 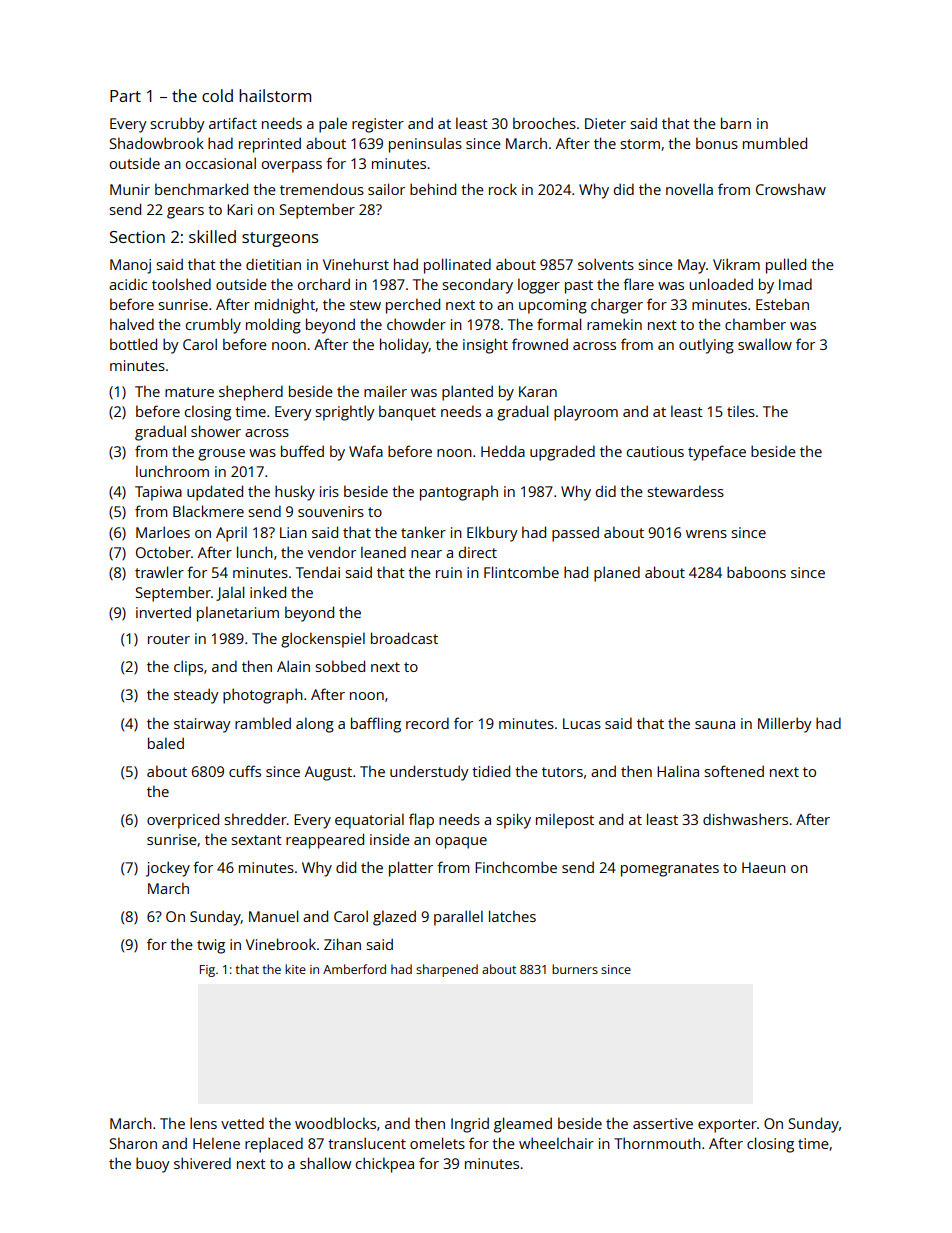 I want to click on solvents, so click(x=606, y=264).
